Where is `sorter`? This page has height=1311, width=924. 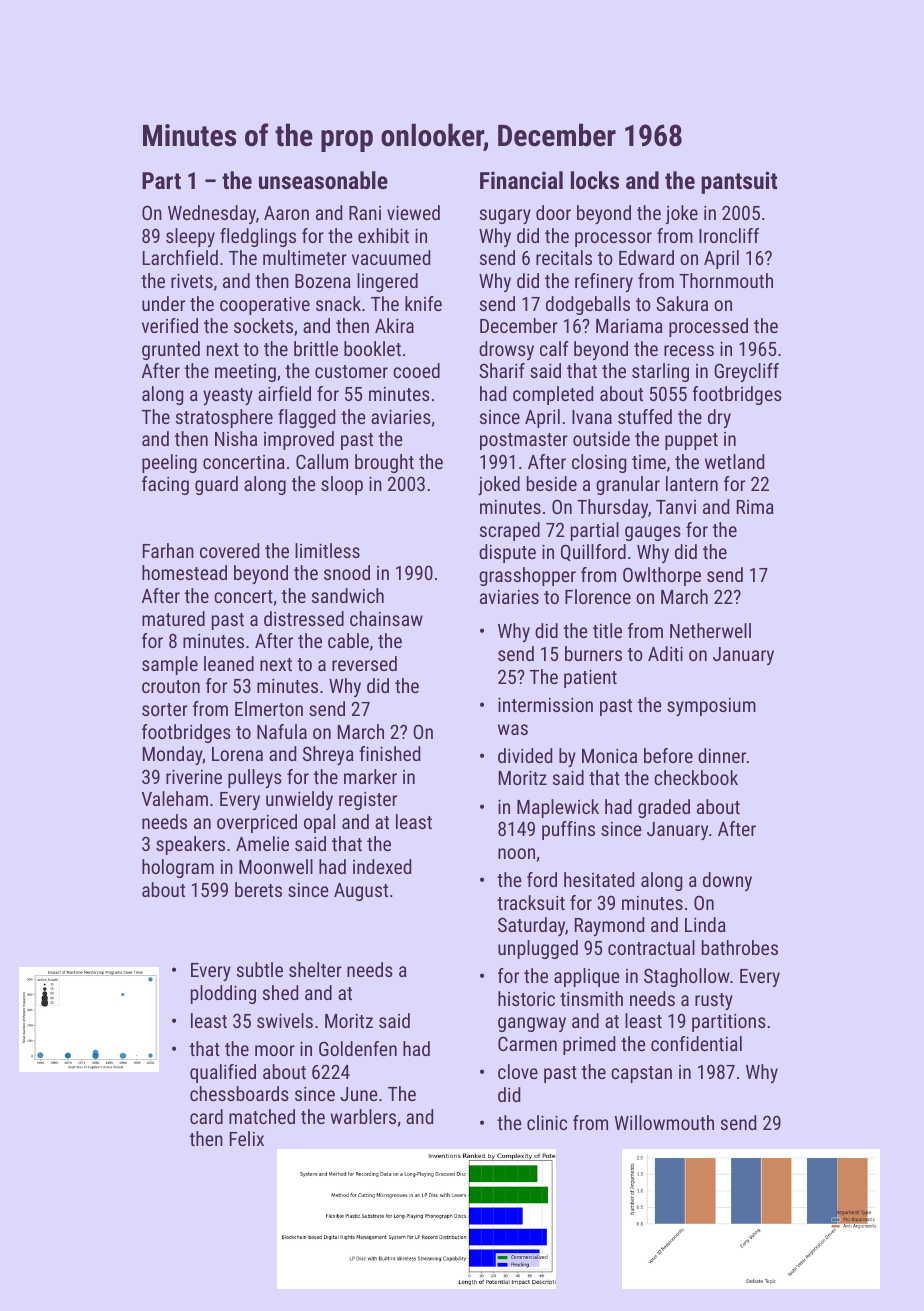
sorter is located at coordinates (165, 709).
